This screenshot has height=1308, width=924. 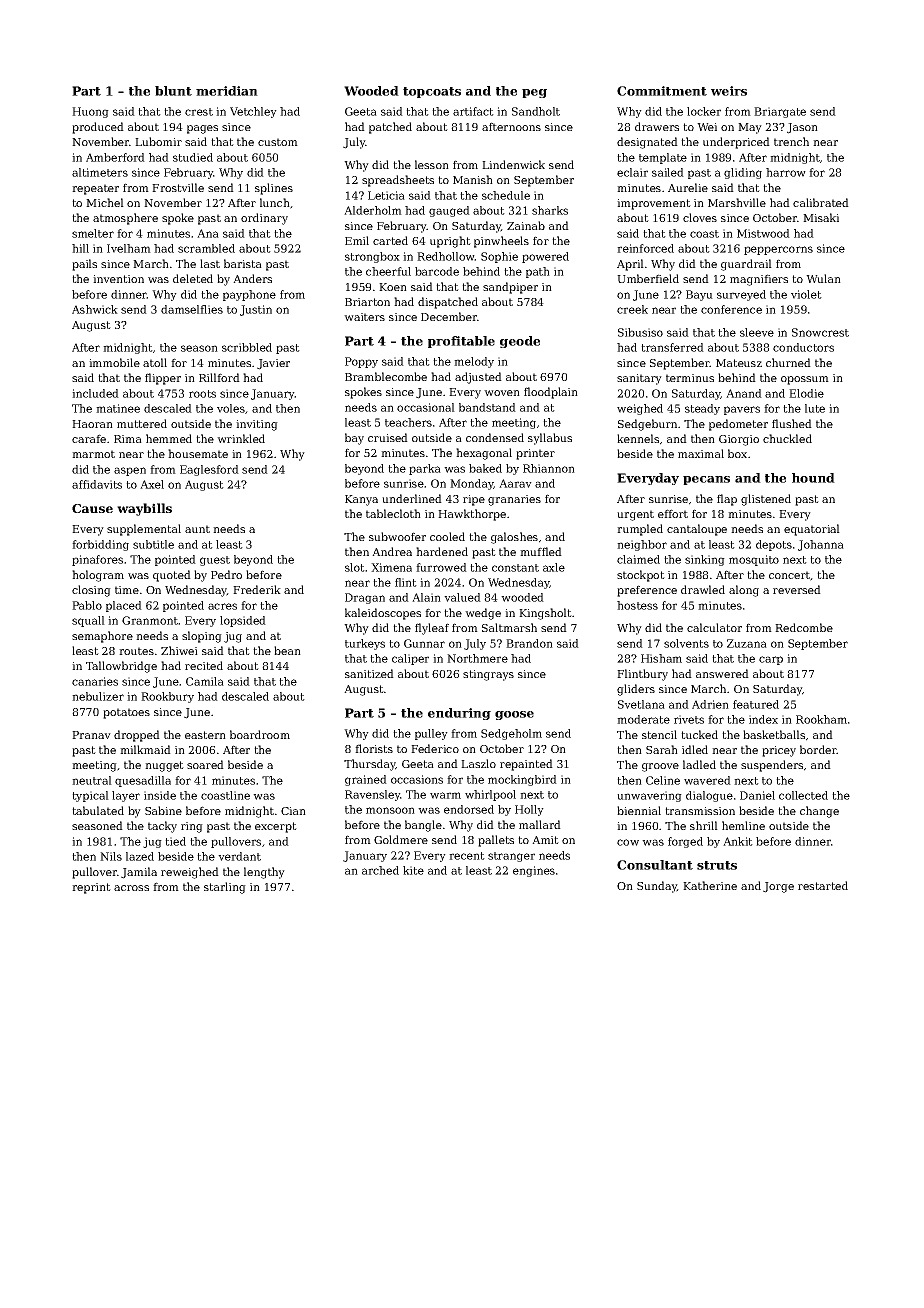 I want to click on Jason, so click(x=802, y=128).
